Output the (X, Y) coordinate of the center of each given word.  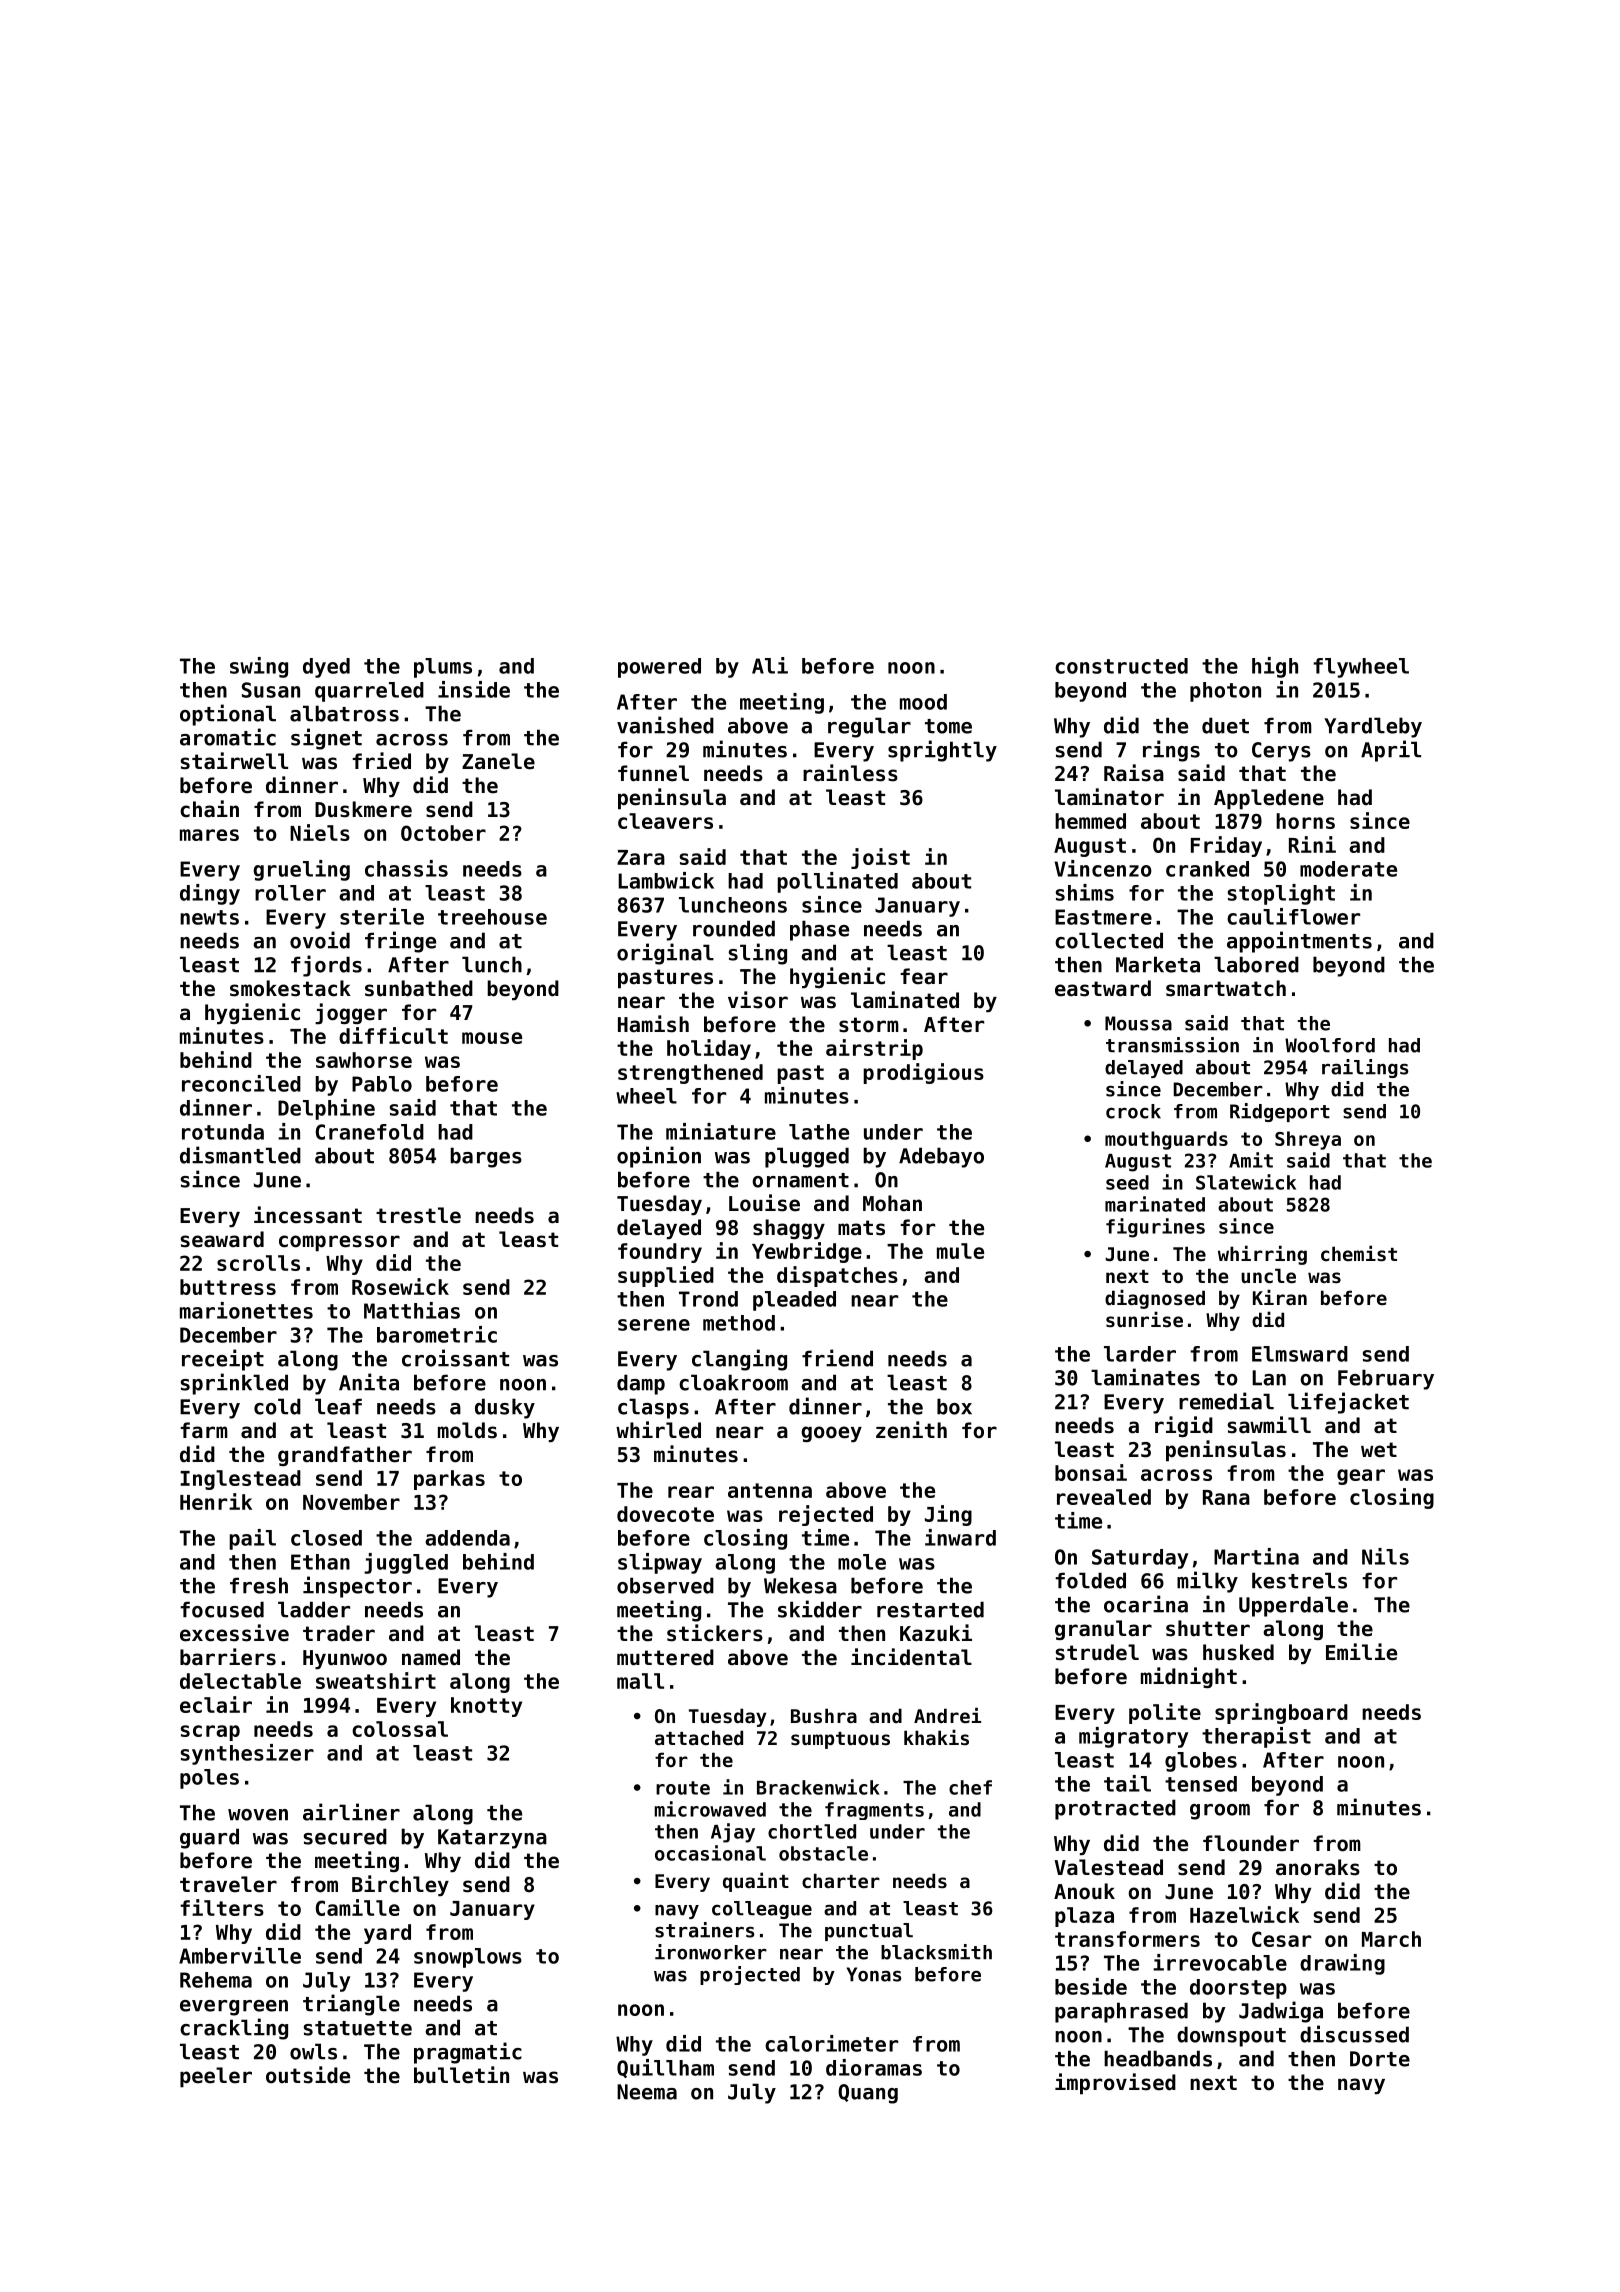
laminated (905, 1000)
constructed (1121, 666)
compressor (339, 1243)
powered (659, 668)
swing (259, 667)
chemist (1359, 1253)
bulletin (461, 2075)
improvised (1115, 2084)
